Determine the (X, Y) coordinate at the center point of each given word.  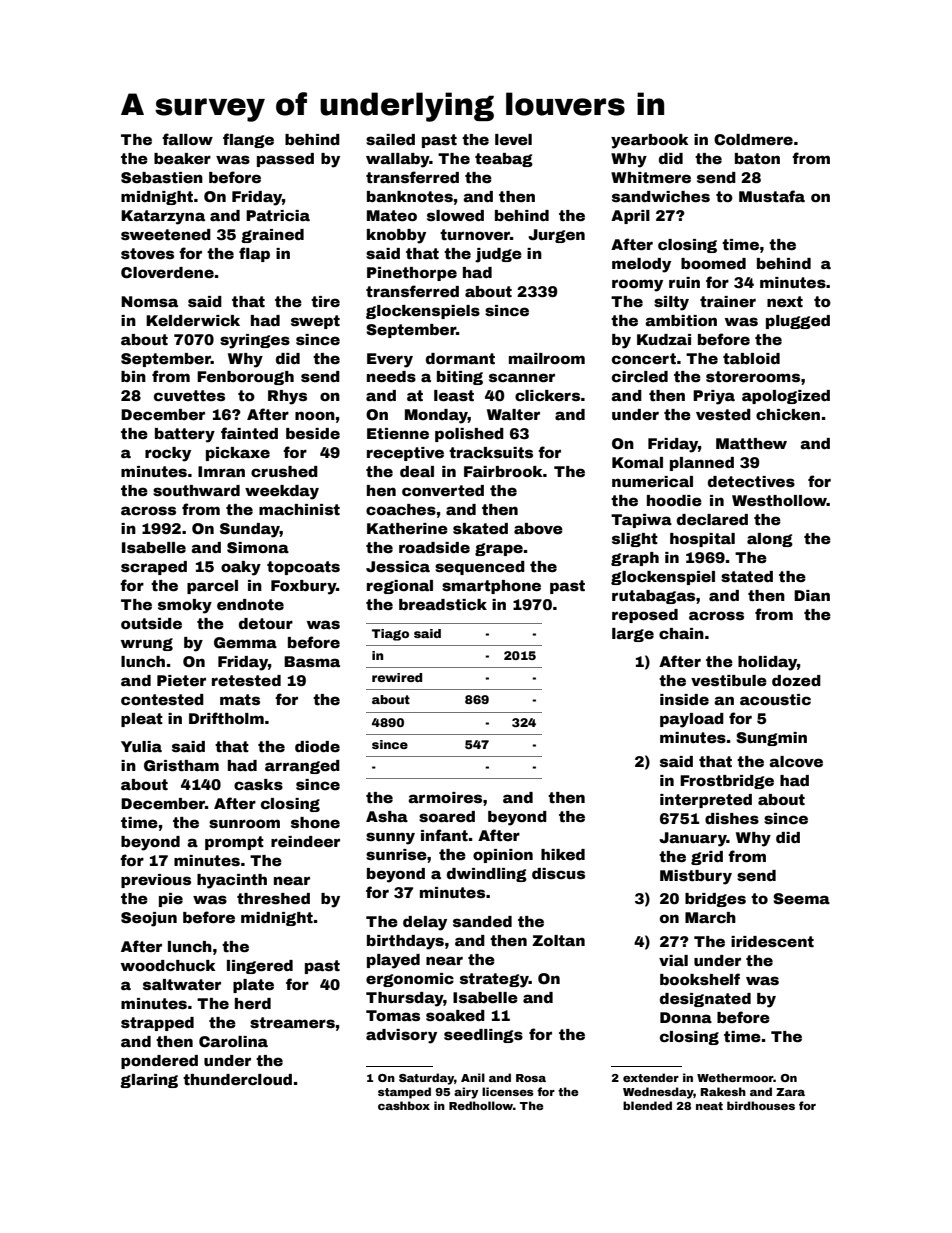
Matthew (751, 443)
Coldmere (753, 139)
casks (258, 784)
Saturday (426, 1079)
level (513, 139)
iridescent (772, 941)
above (538, 528)
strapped (157, 1024)
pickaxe (238, 454)
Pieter (181, 680)
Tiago (390, 635)
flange (248, 140)
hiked (563, 854)
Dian (812, 595)
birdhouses (761, 1105)
